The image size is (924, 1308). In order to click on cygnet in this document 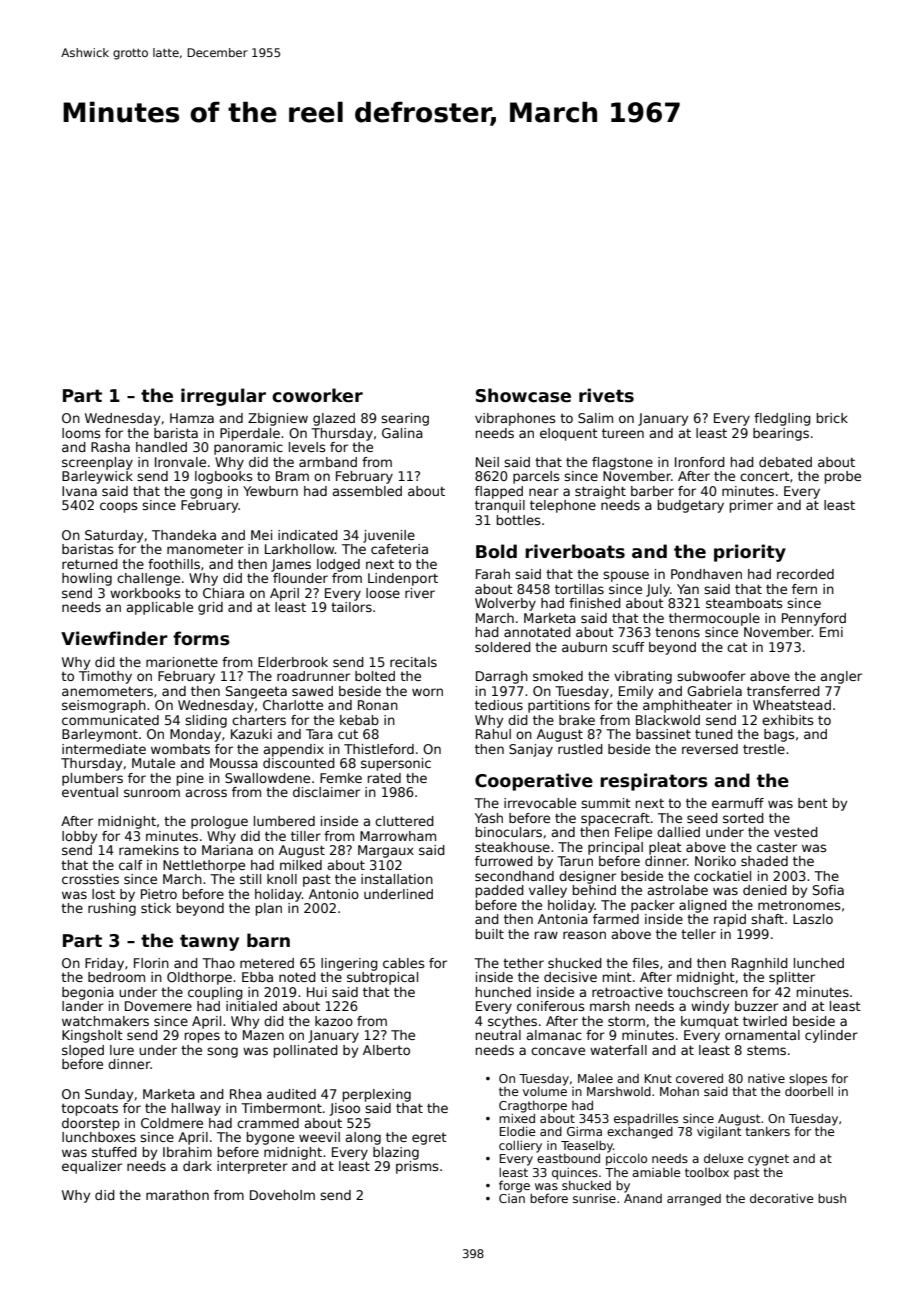, I will do `click(768, 1160)`.
